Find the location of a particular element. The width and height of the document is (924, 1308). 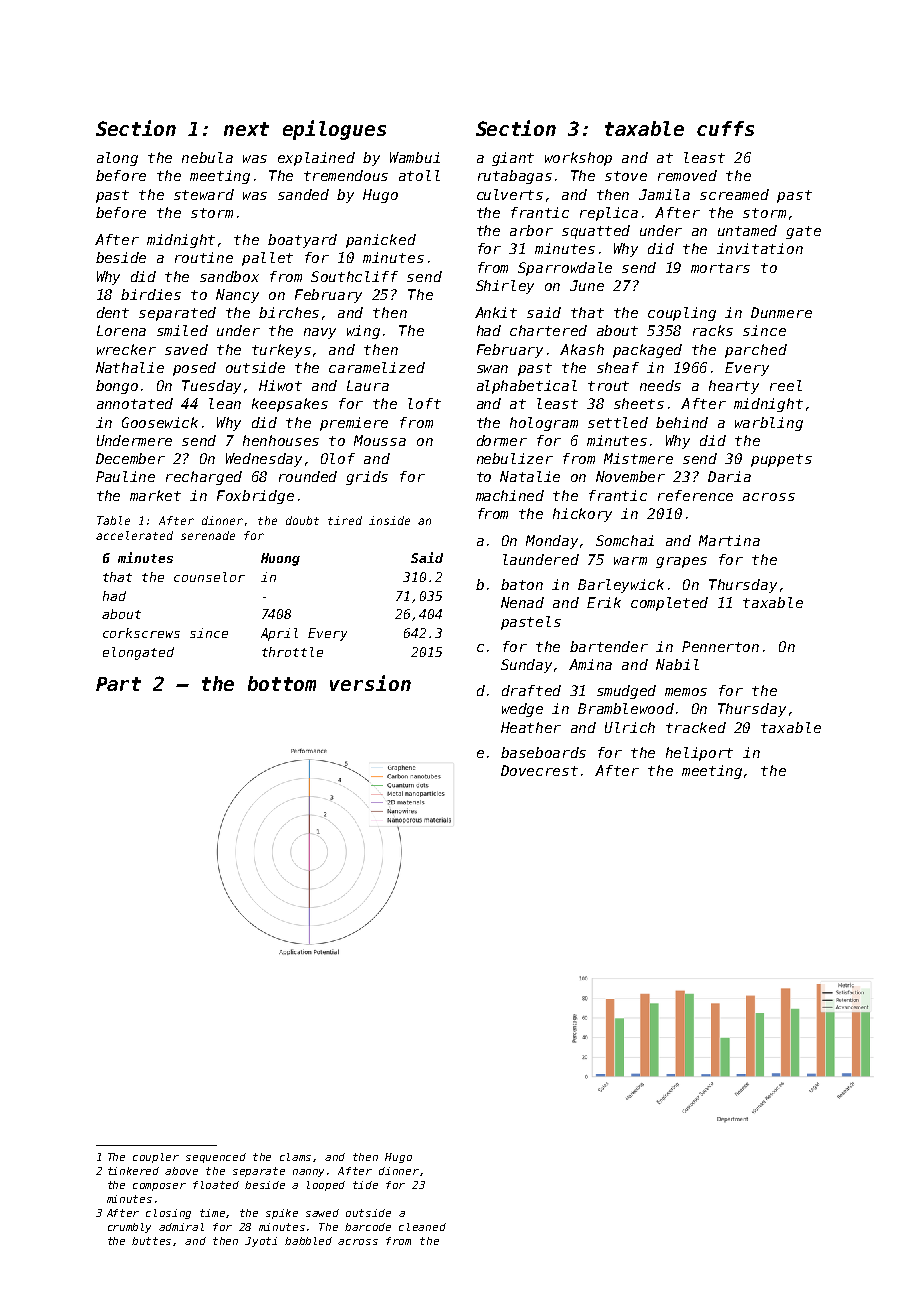

steward is located at coordinates (204, 194).
